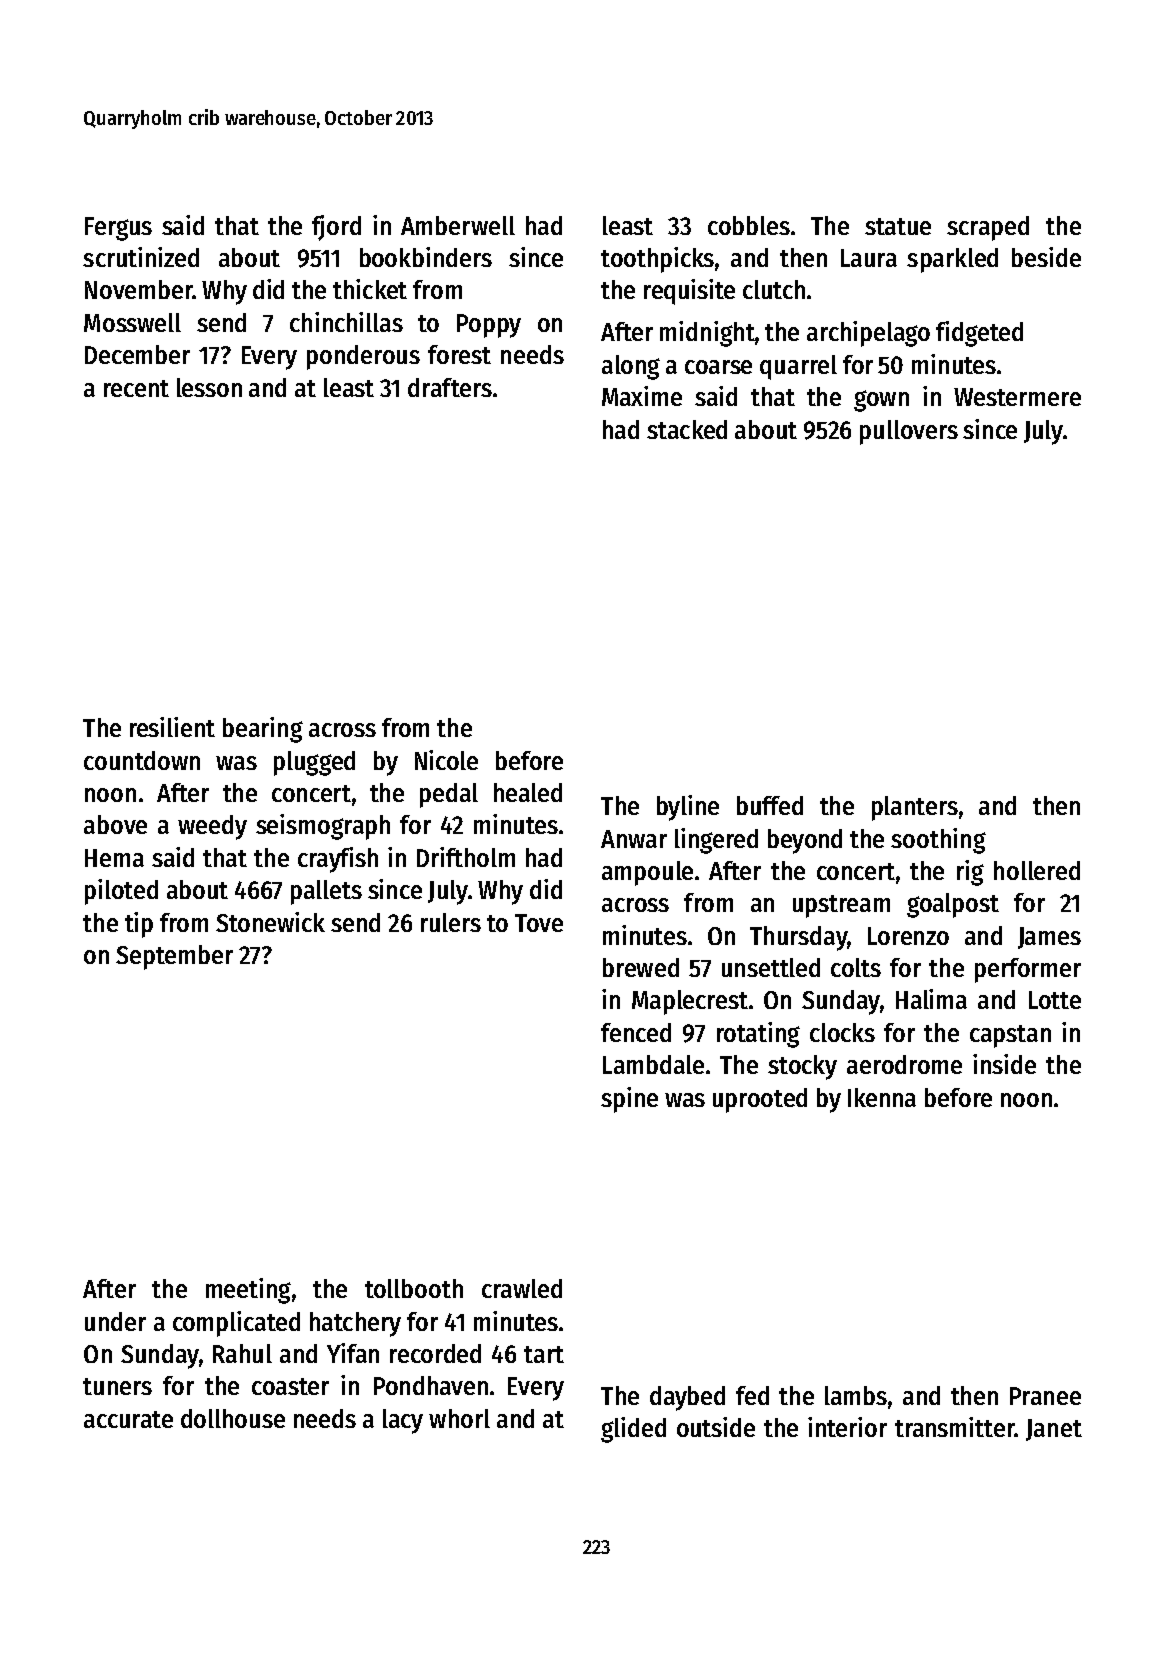 This image has width=1165, height=1654. Describe the element at coordinates (236, 1324) in the image. I see `complicated` at that location.
